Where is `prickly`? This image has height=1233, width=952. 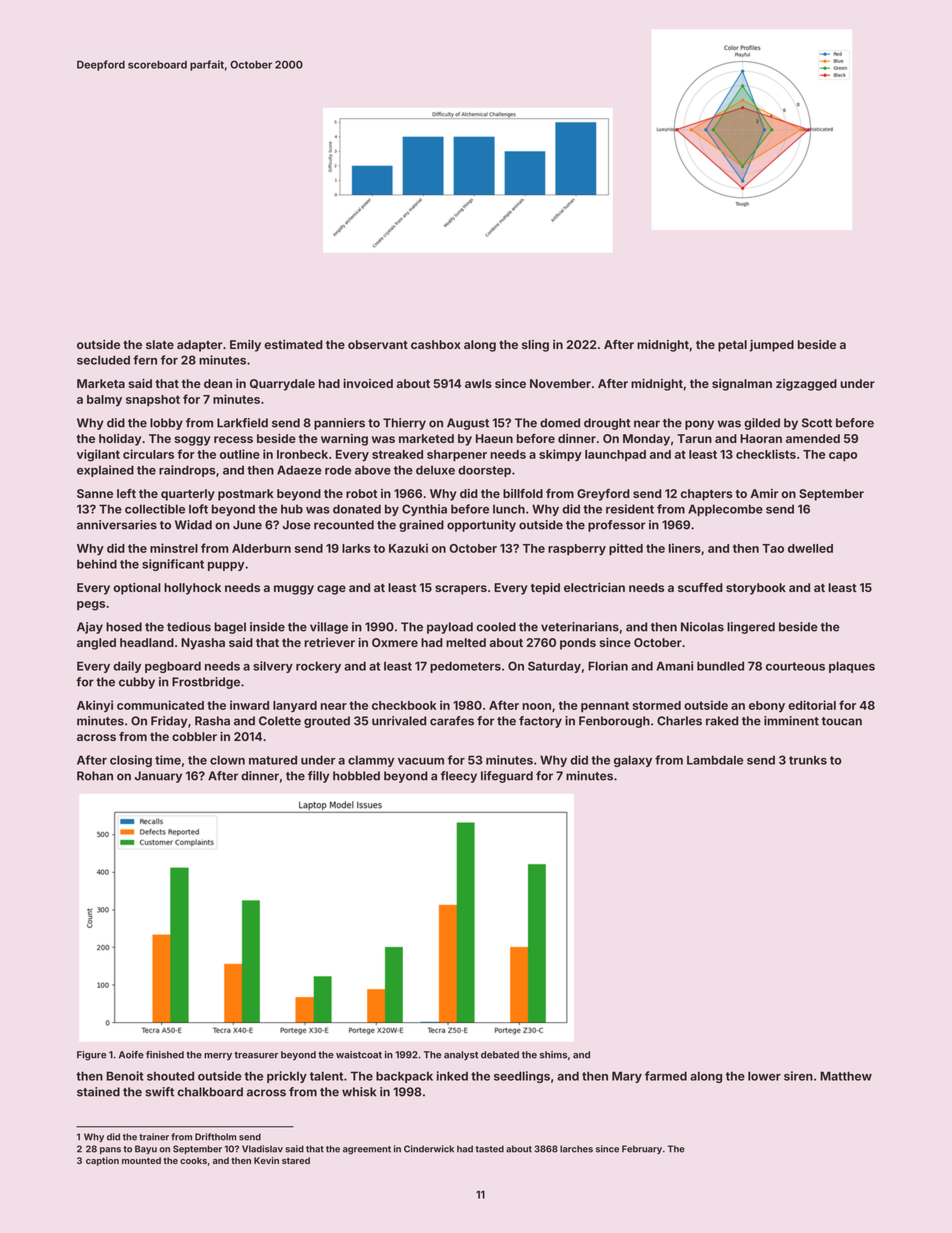 prickly is located at coordinates (287, 1077).
